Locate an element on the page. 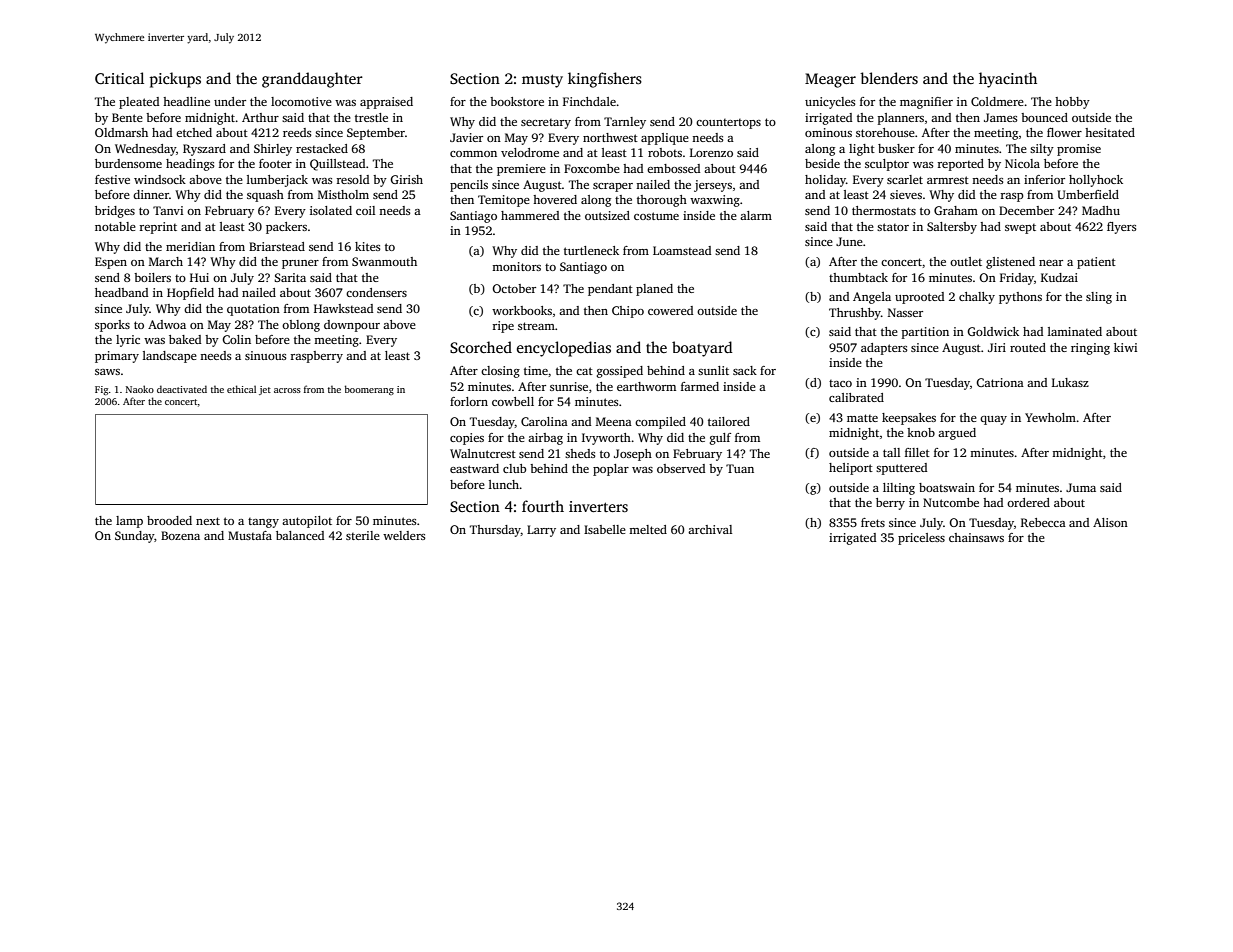  Mustafa is located at coordinates (250, 535).
